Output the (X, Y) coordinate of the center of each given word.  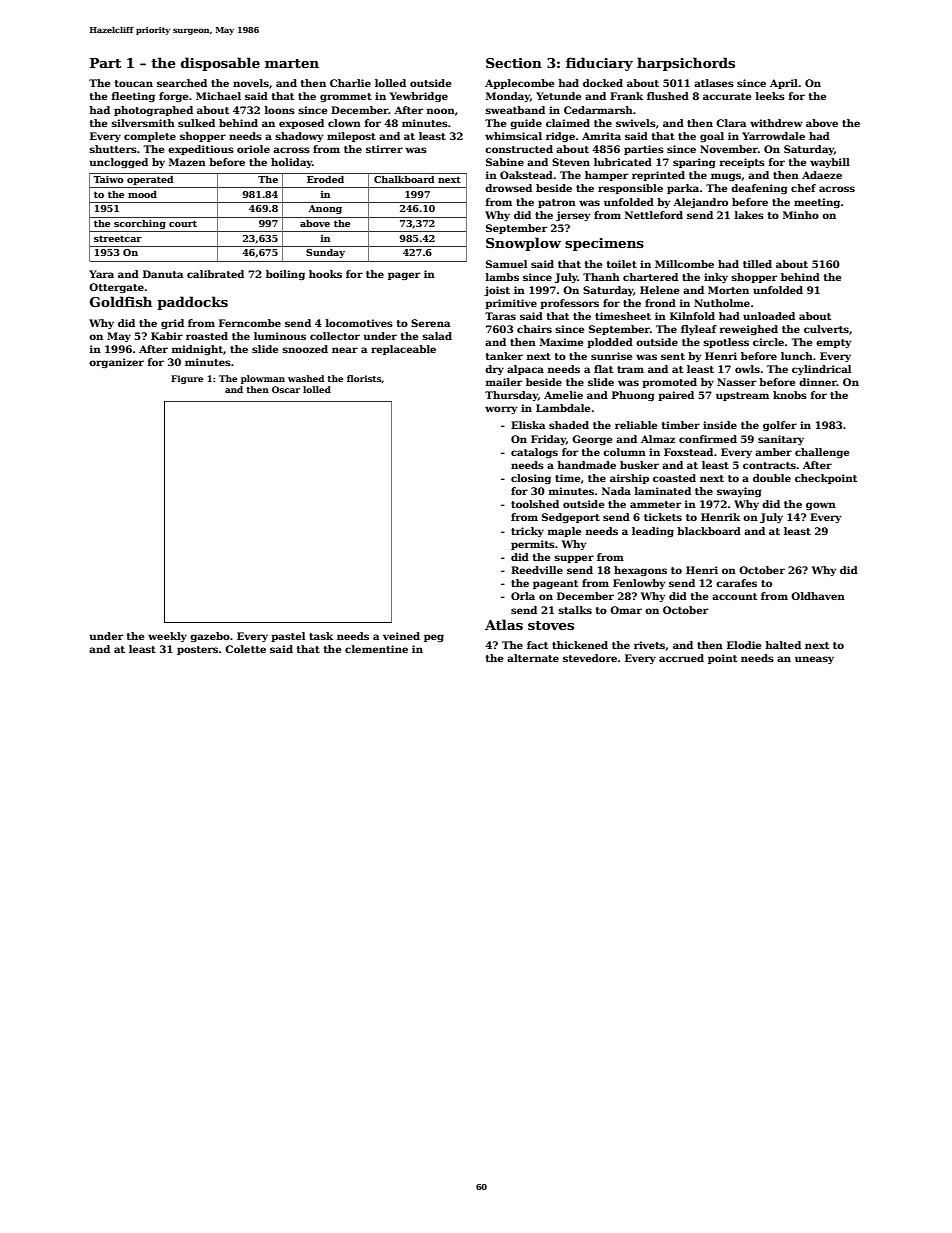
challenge (822, 453)
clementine (376, 649)
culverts (826, 329)
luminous (280, 336)
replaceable (403, 350)
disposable (220, 64)
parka (683, 189)
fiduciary (599, 64)
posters (197, 650)
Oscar (286, 389)
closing (531, 479)
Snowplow (523, 244)
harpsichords (686, 64)
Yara (101, 274)
